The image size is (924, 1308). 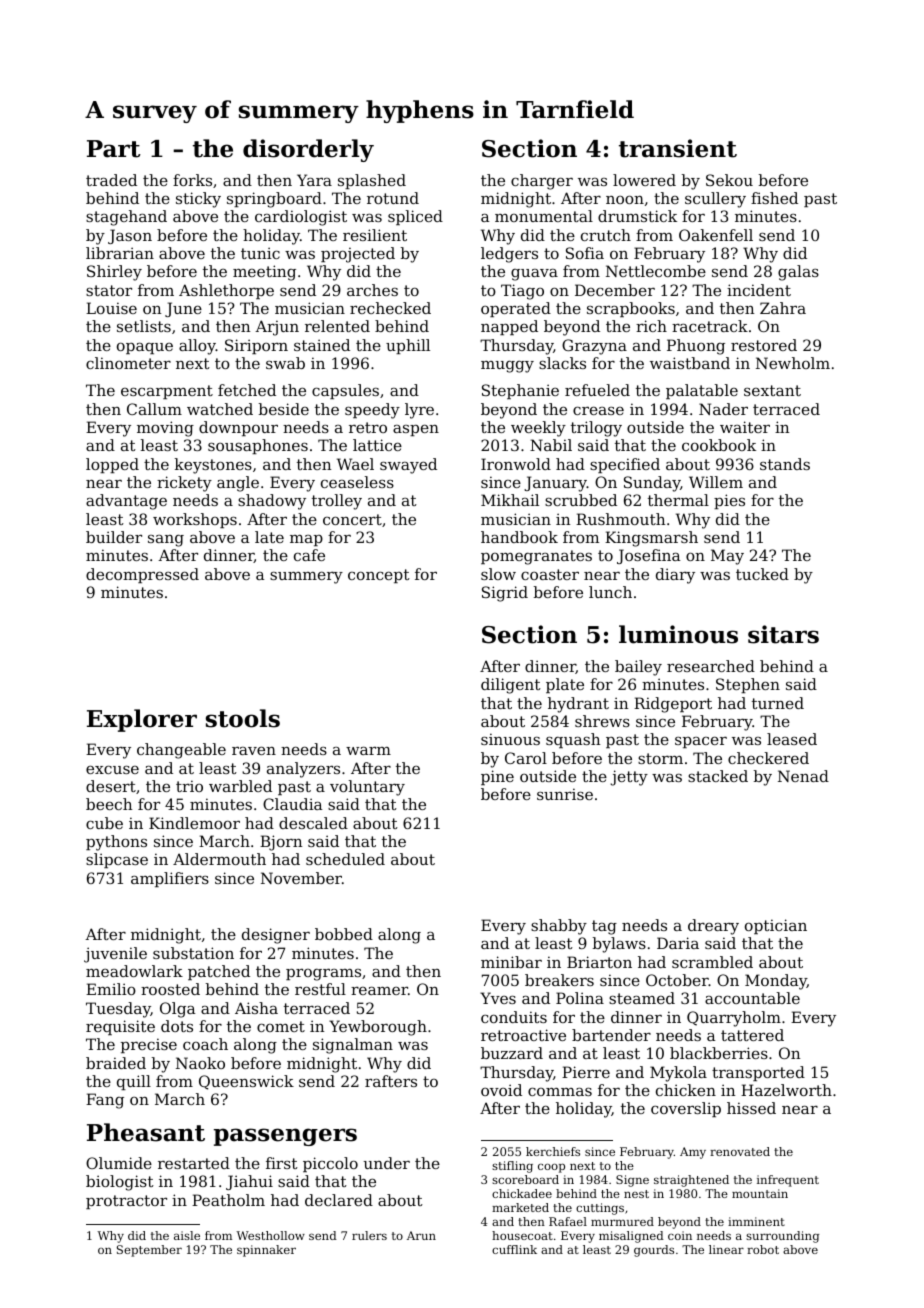 What do you see at coordinates (149, 1251) in the document?
I see `September` at bounding box center [149, 1251].
